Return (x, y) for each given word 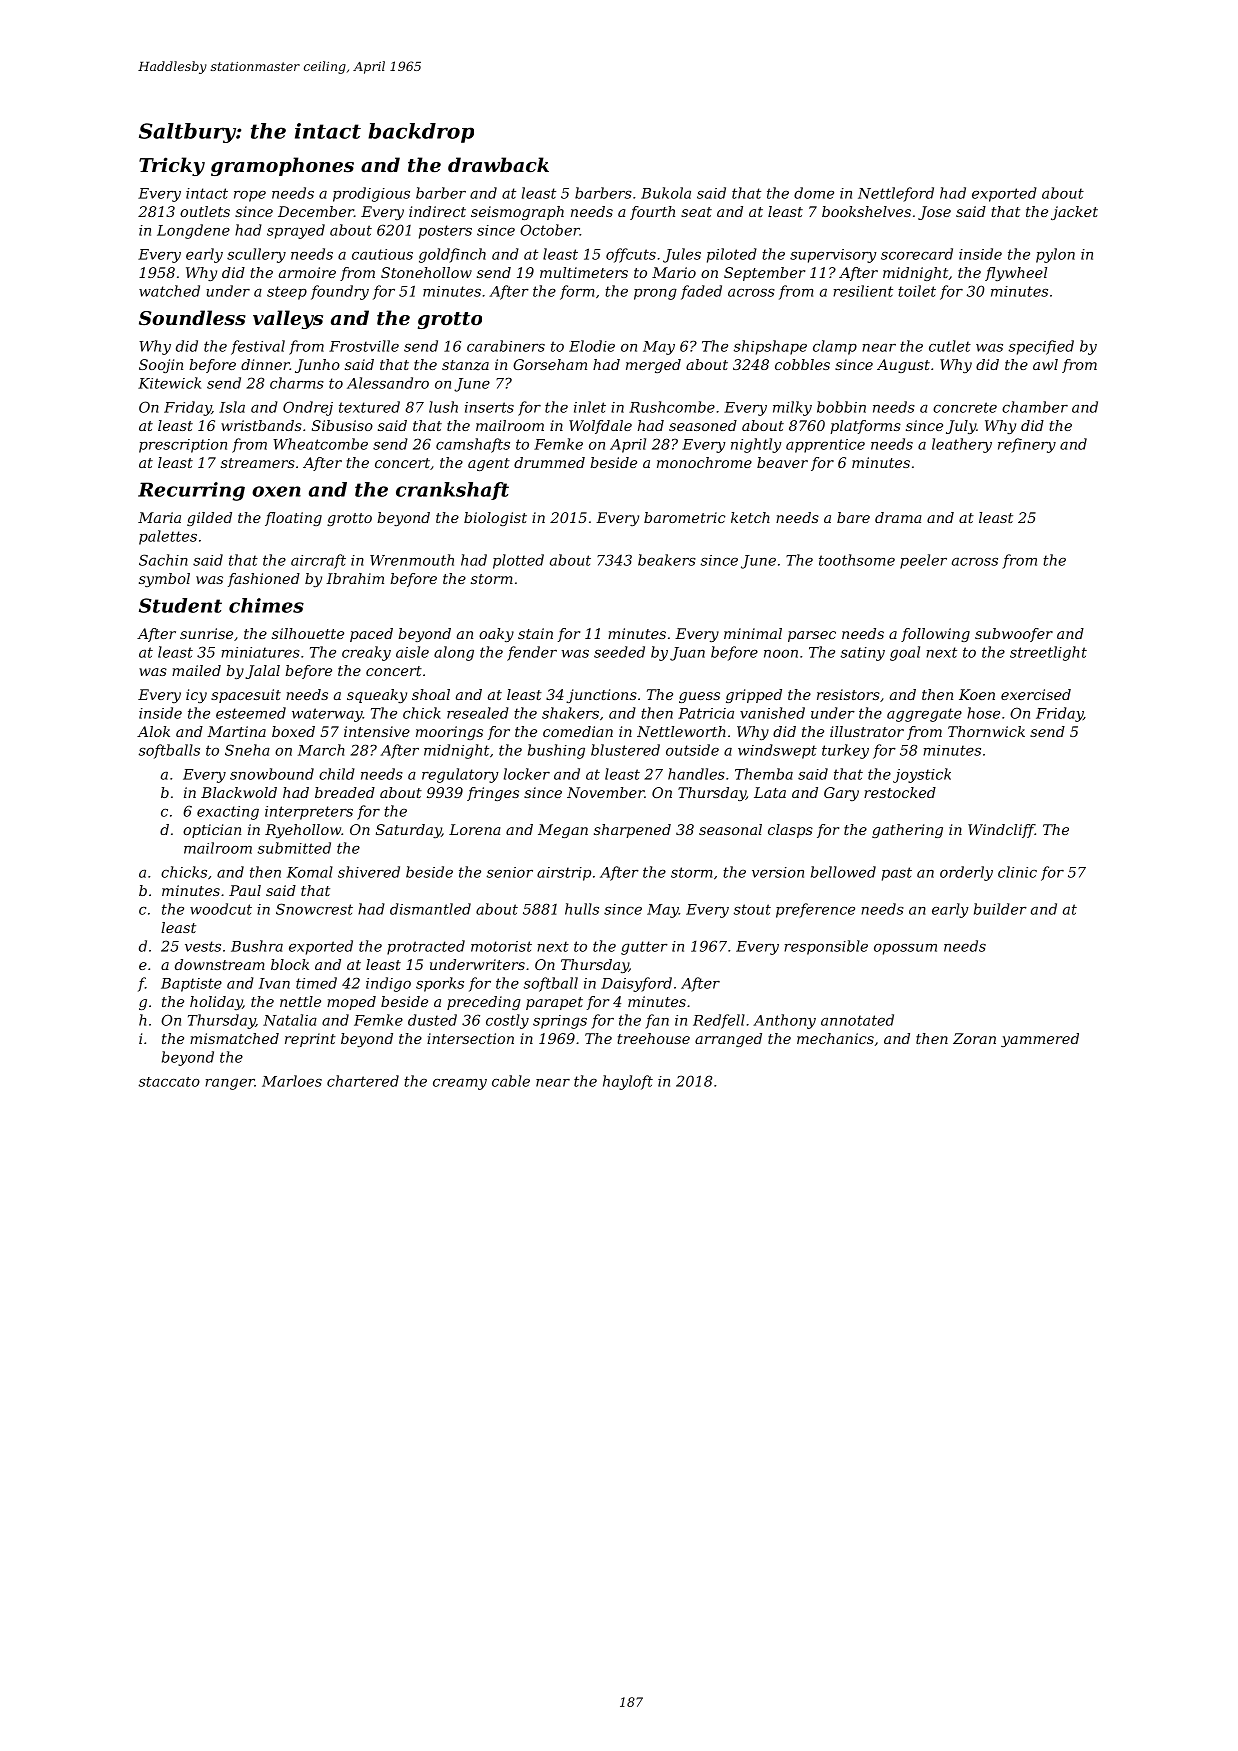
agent (489, 464)
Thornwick (986, 731)
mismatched (234, 1038)
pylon (1055, 255)
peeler (923, 561)
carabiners (506, 346)
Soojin (161, 366)
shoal (431, 694)
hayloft (628, 1082)
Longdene (193, 231)
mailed (196, 670)
